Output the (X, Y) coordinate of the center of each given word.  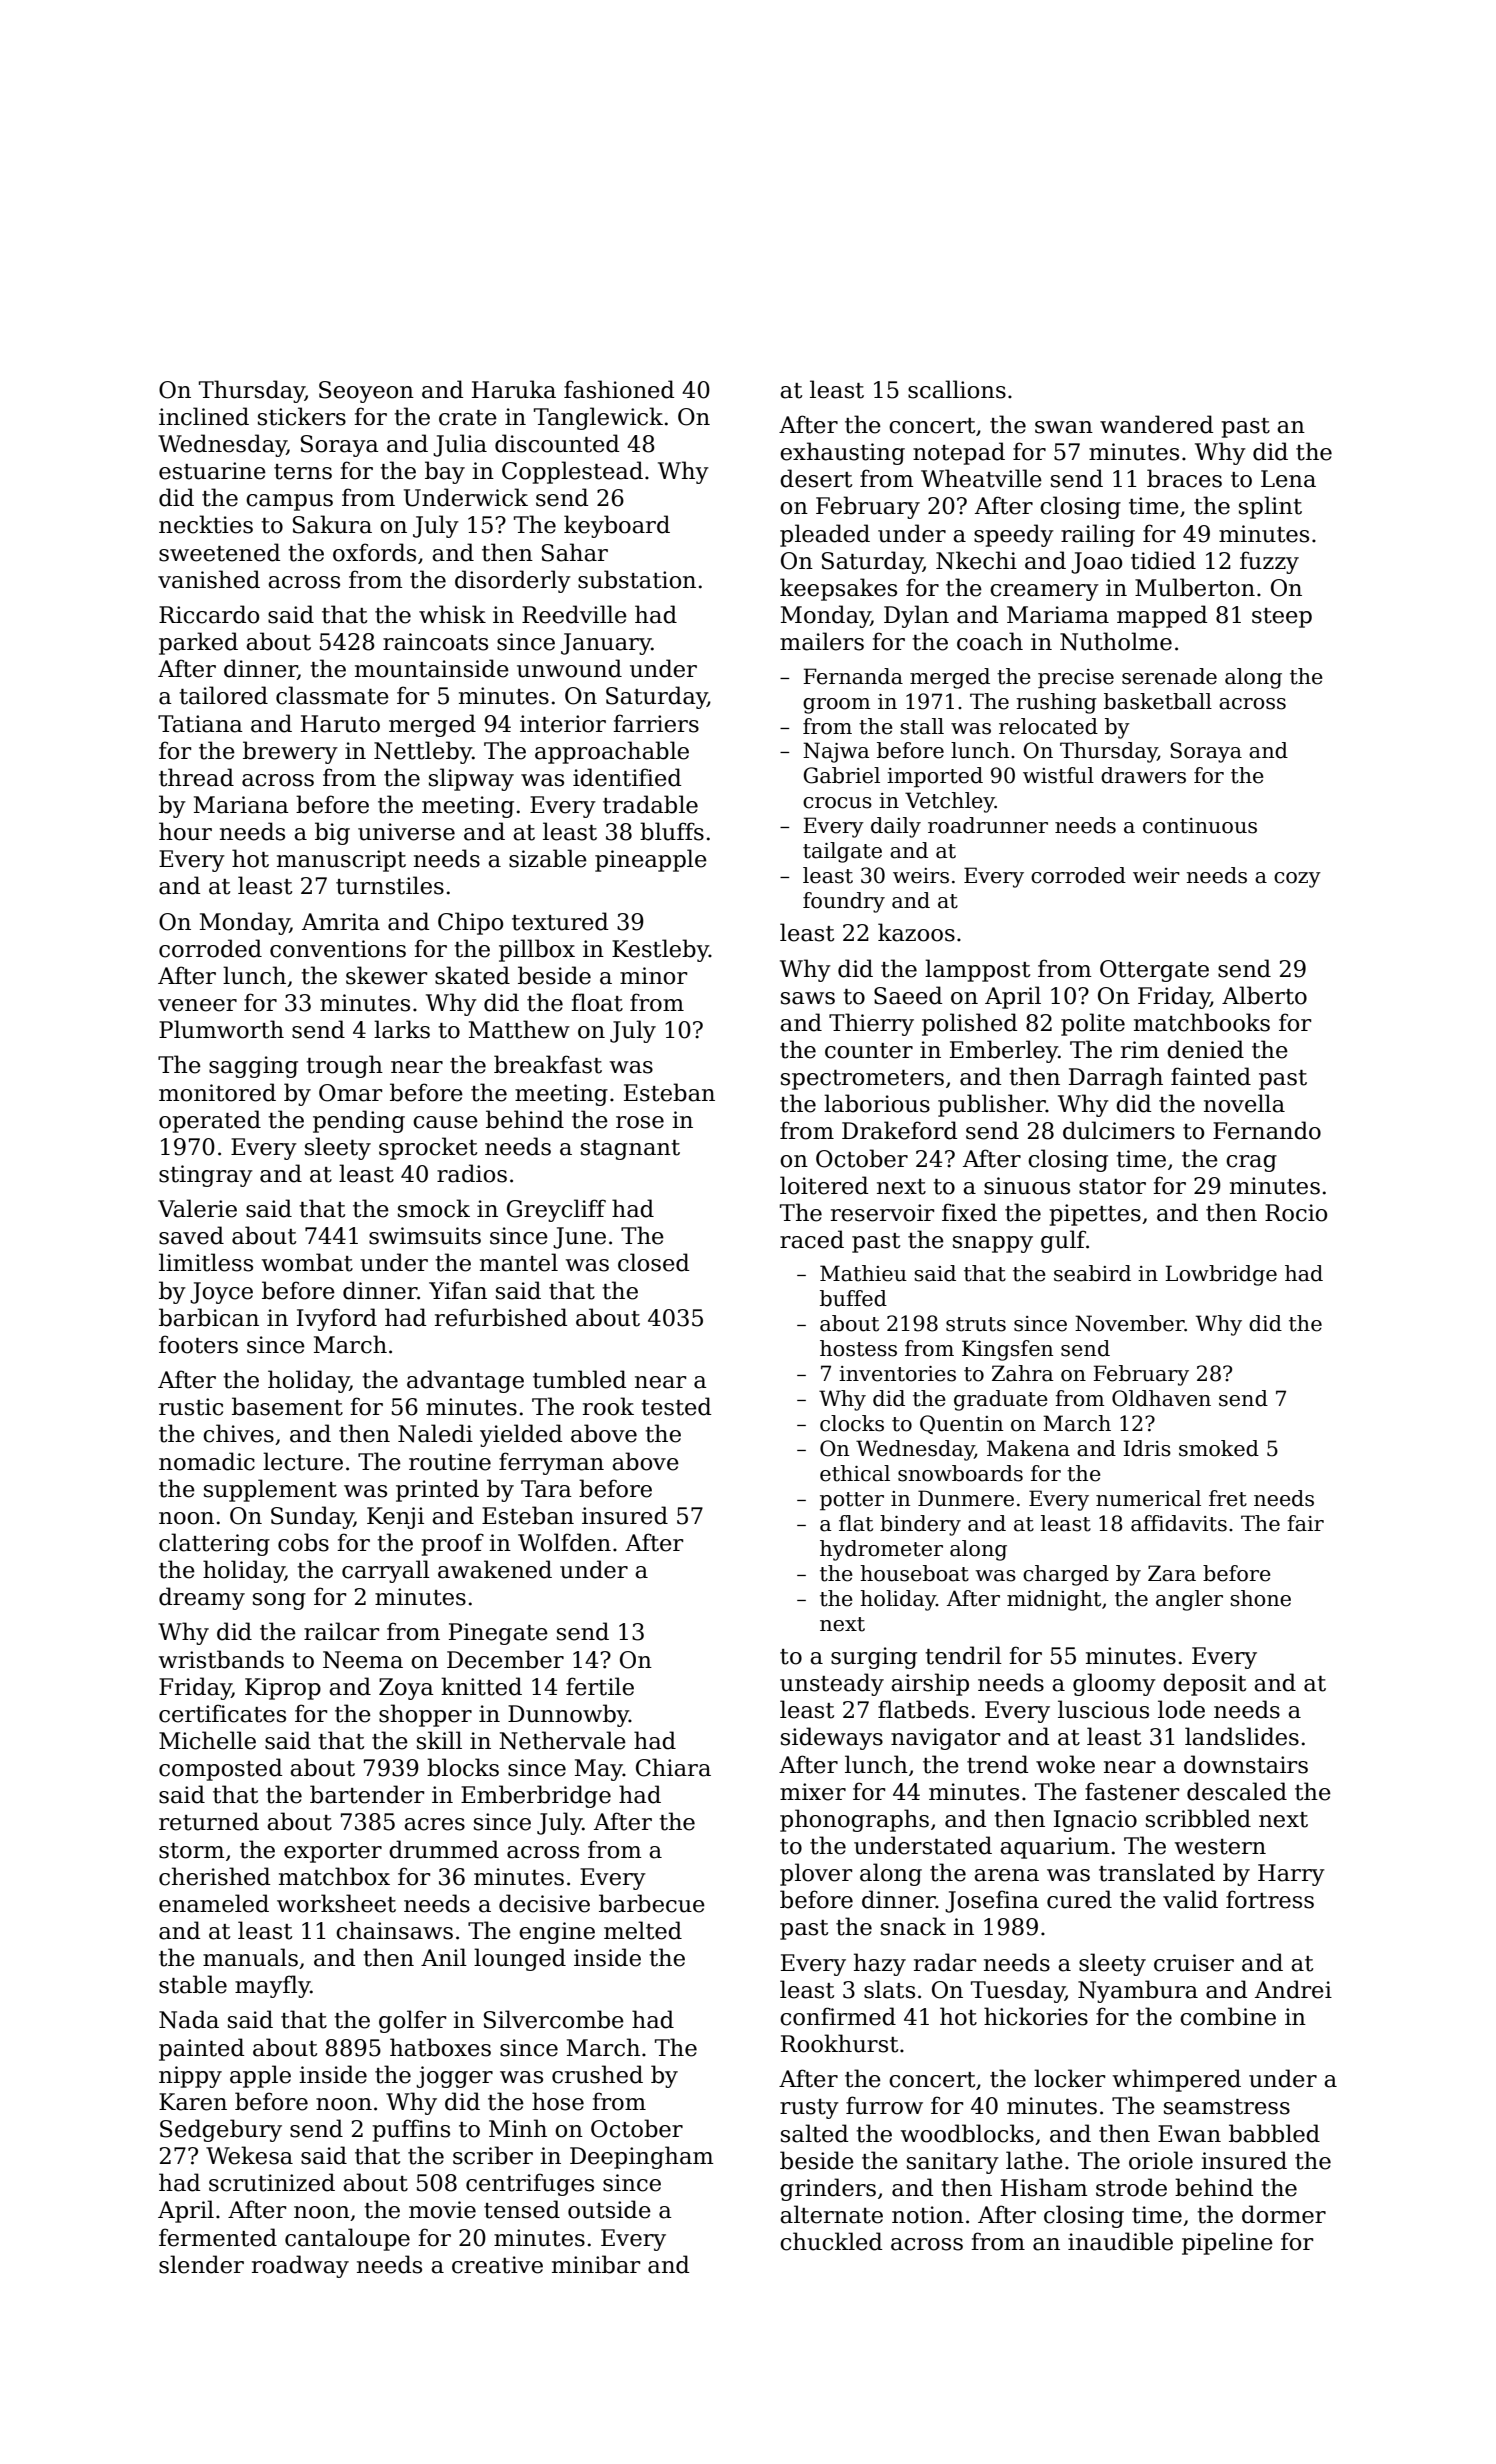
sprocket (428, 1148)
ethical (855, 1473)
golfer (412, 2021)
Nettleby (423, 752)
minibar (596, 2264)
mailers (822, 641)
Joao (1096, 563)
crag (1251, 1163)
